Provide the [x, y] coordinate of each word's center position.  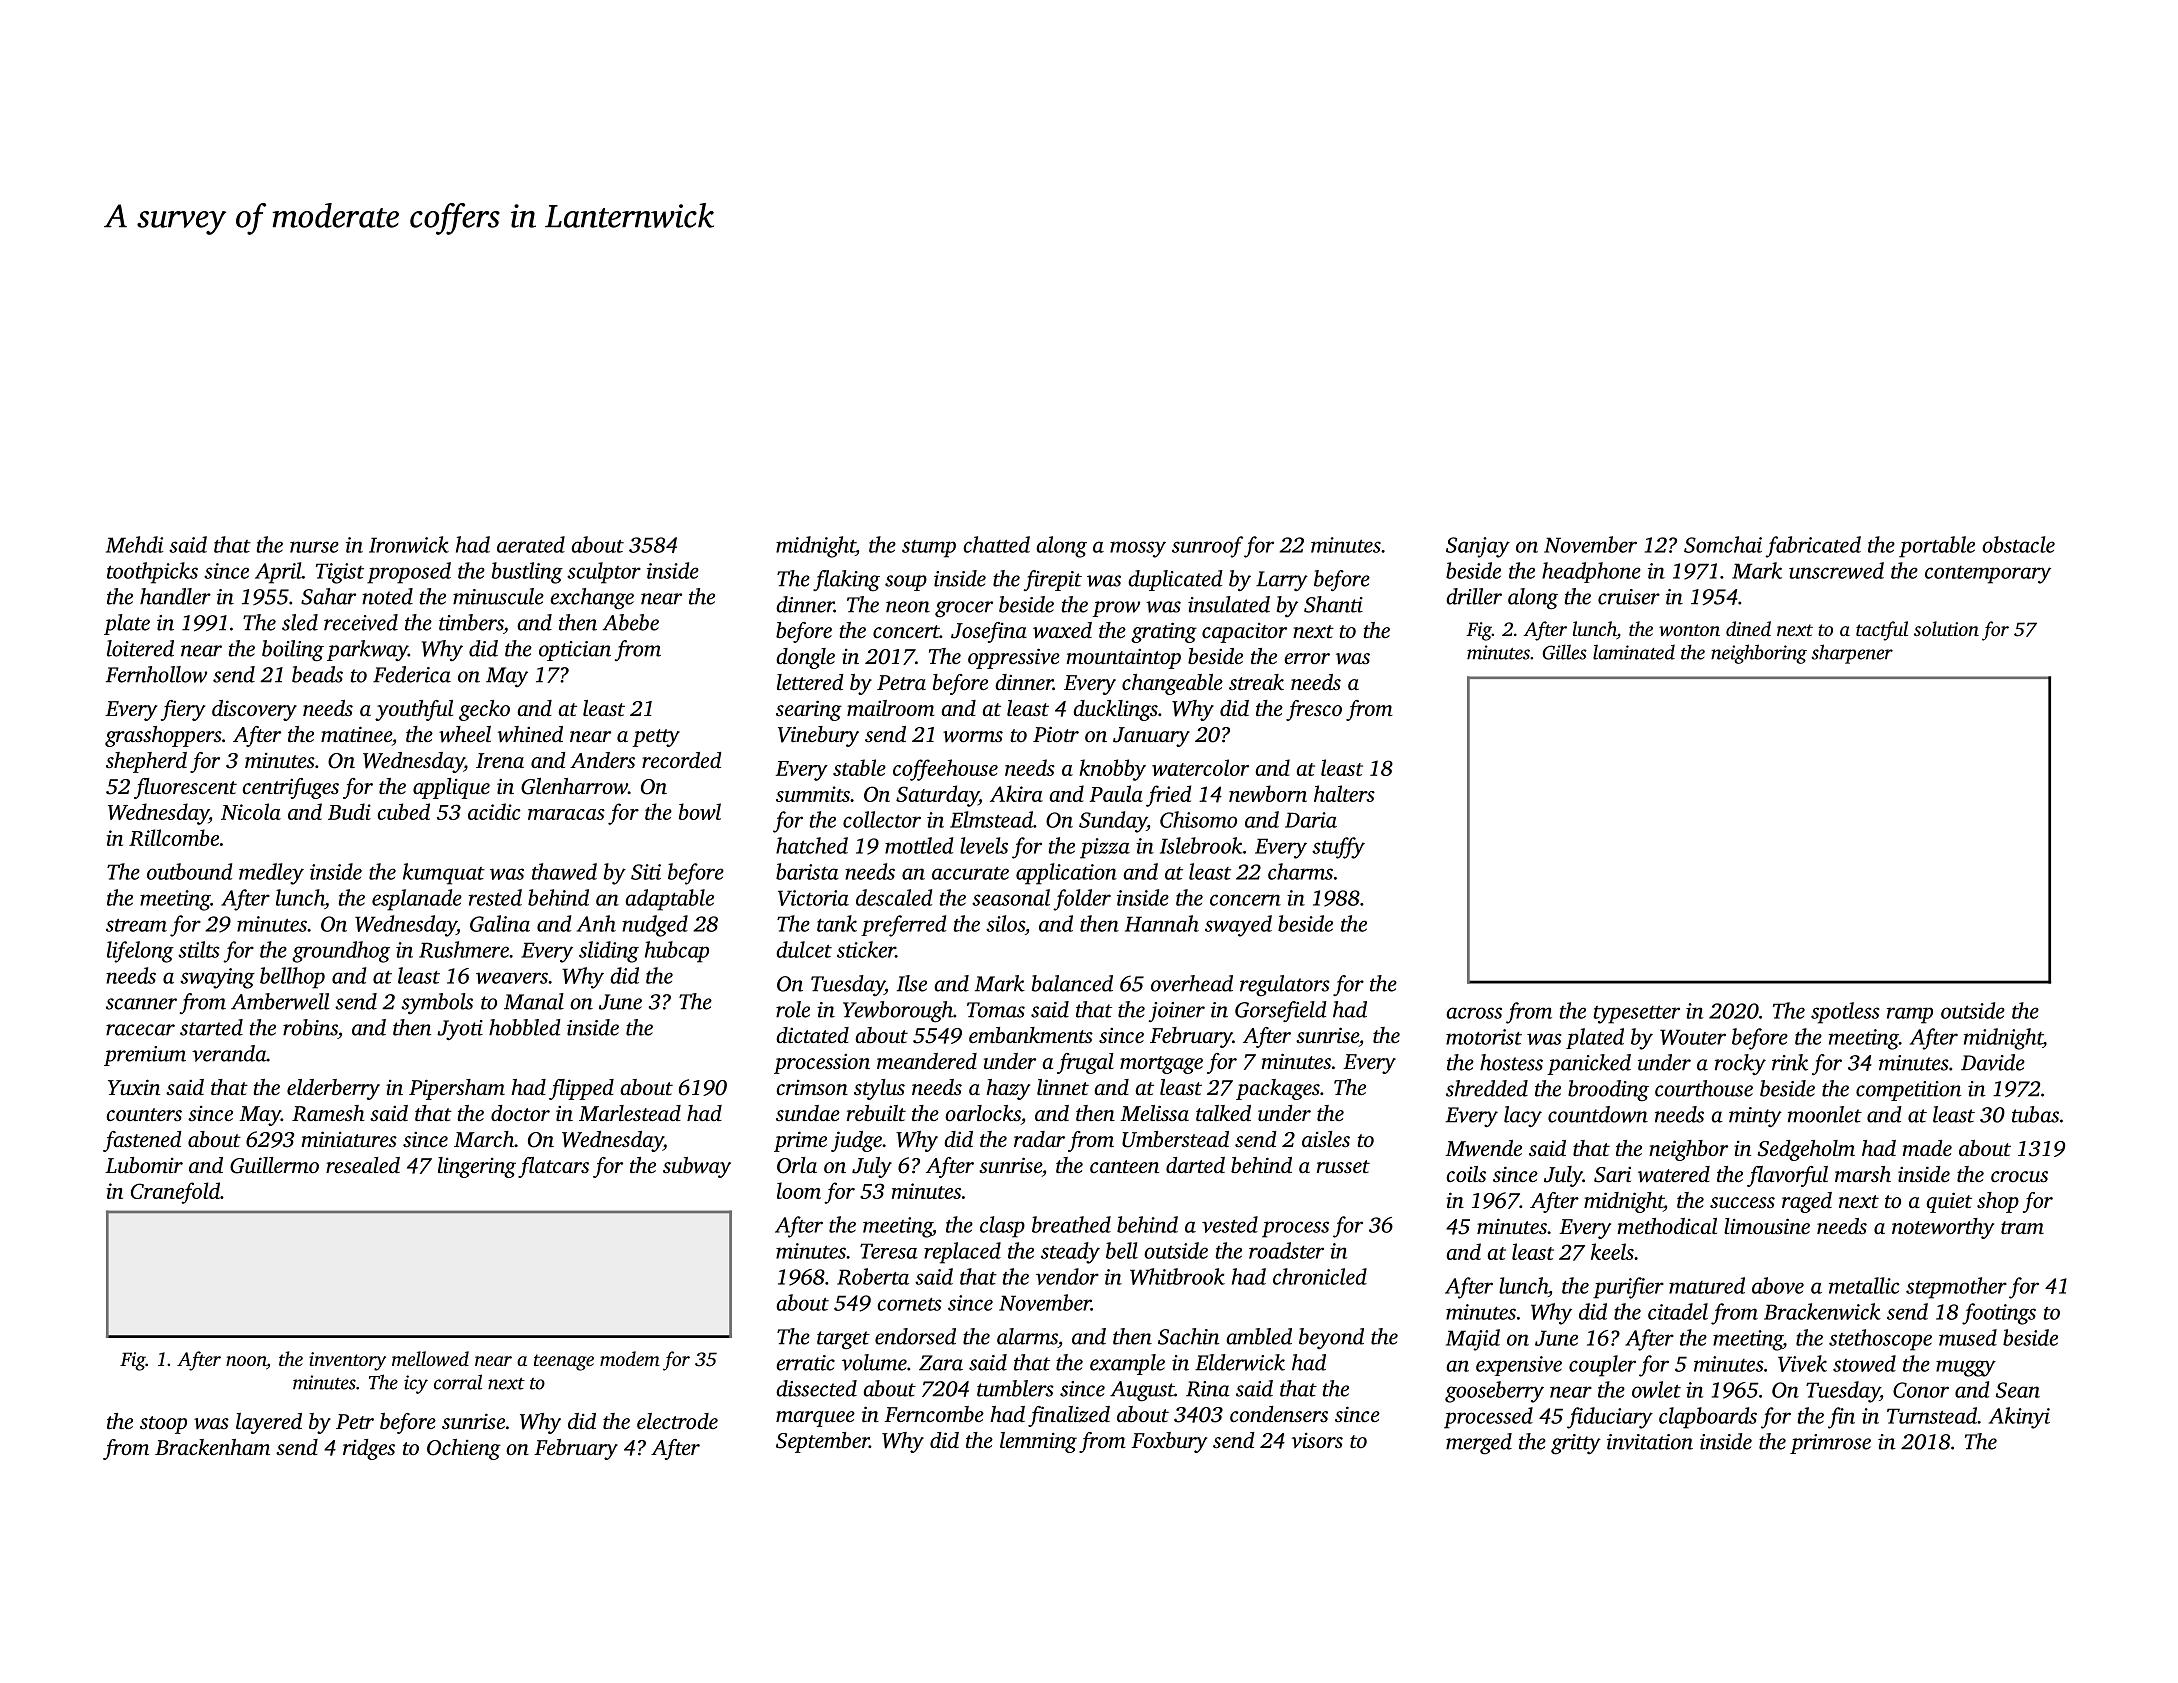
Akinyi [2019, 1418]
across [1474, 1013]
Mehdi [135, 544]
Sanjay [1478, 547]
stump [929, 549]
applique [451, 788]
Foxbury [1169, 1442]
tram [2022, 1227]
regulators [1285, 986]
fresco [1314, 710]
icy [416, 1384]
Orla [797, 1165]
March [484, 1139]
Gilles [1564, 652]
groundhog [341, 952]
